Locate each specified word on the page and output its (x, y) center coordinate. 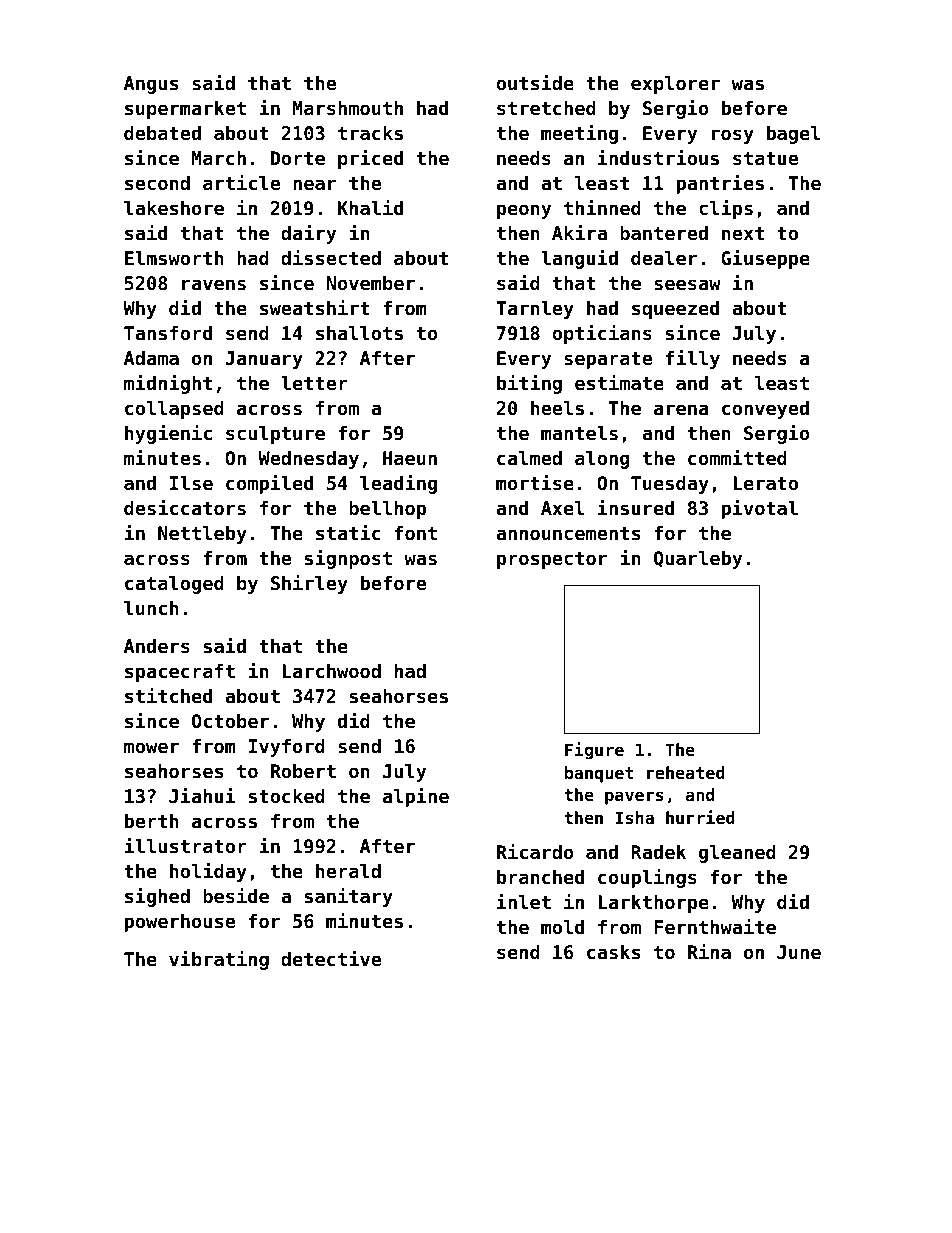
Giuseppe (765, 259)
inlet (524, 901)
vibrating (219, 960)
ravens (214, 284)
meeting (579, 134)
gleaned (737, 854)
